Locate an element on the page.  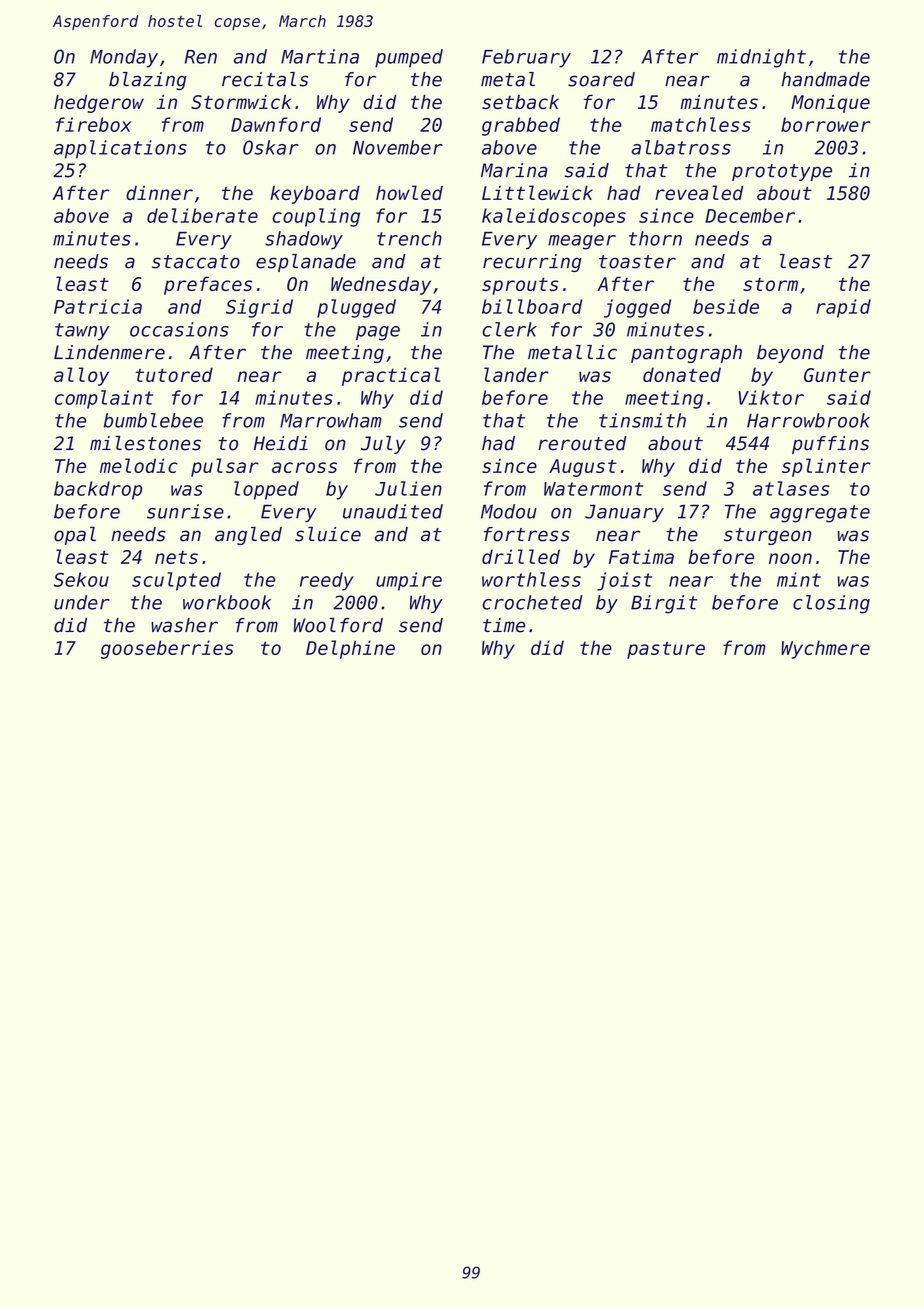
tinsmith is located at coordinates (642, 420).
